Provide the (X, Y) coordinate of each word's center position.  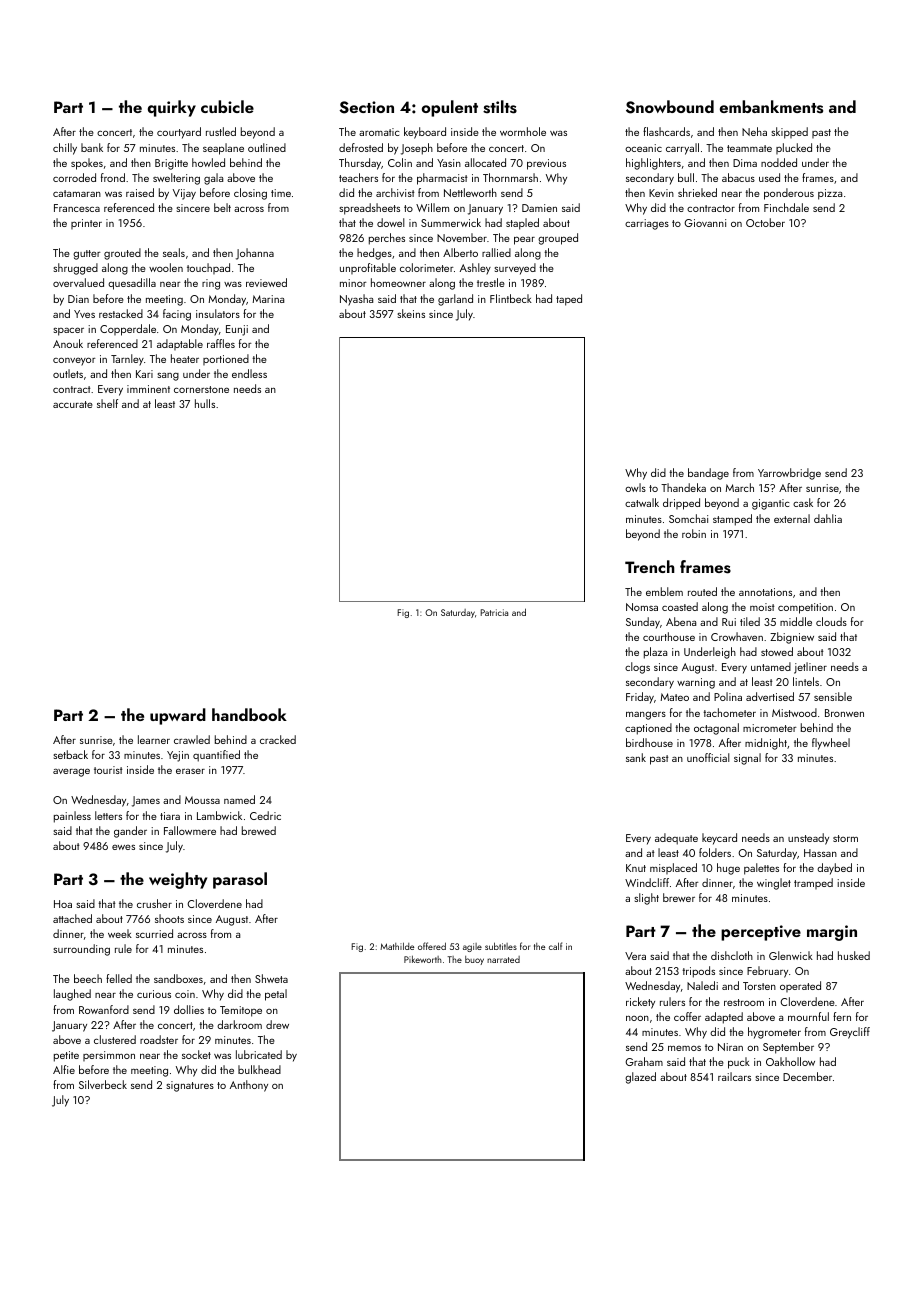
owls (635, 487)
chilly (65, 149)
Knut (636, 868)
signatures (190, 1086)
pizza (830, 194)
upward (178, 716)
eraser (190, 771)
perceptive (761, 933)
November (462, 237)
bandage (708, 474)
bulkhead (259, 1069)
